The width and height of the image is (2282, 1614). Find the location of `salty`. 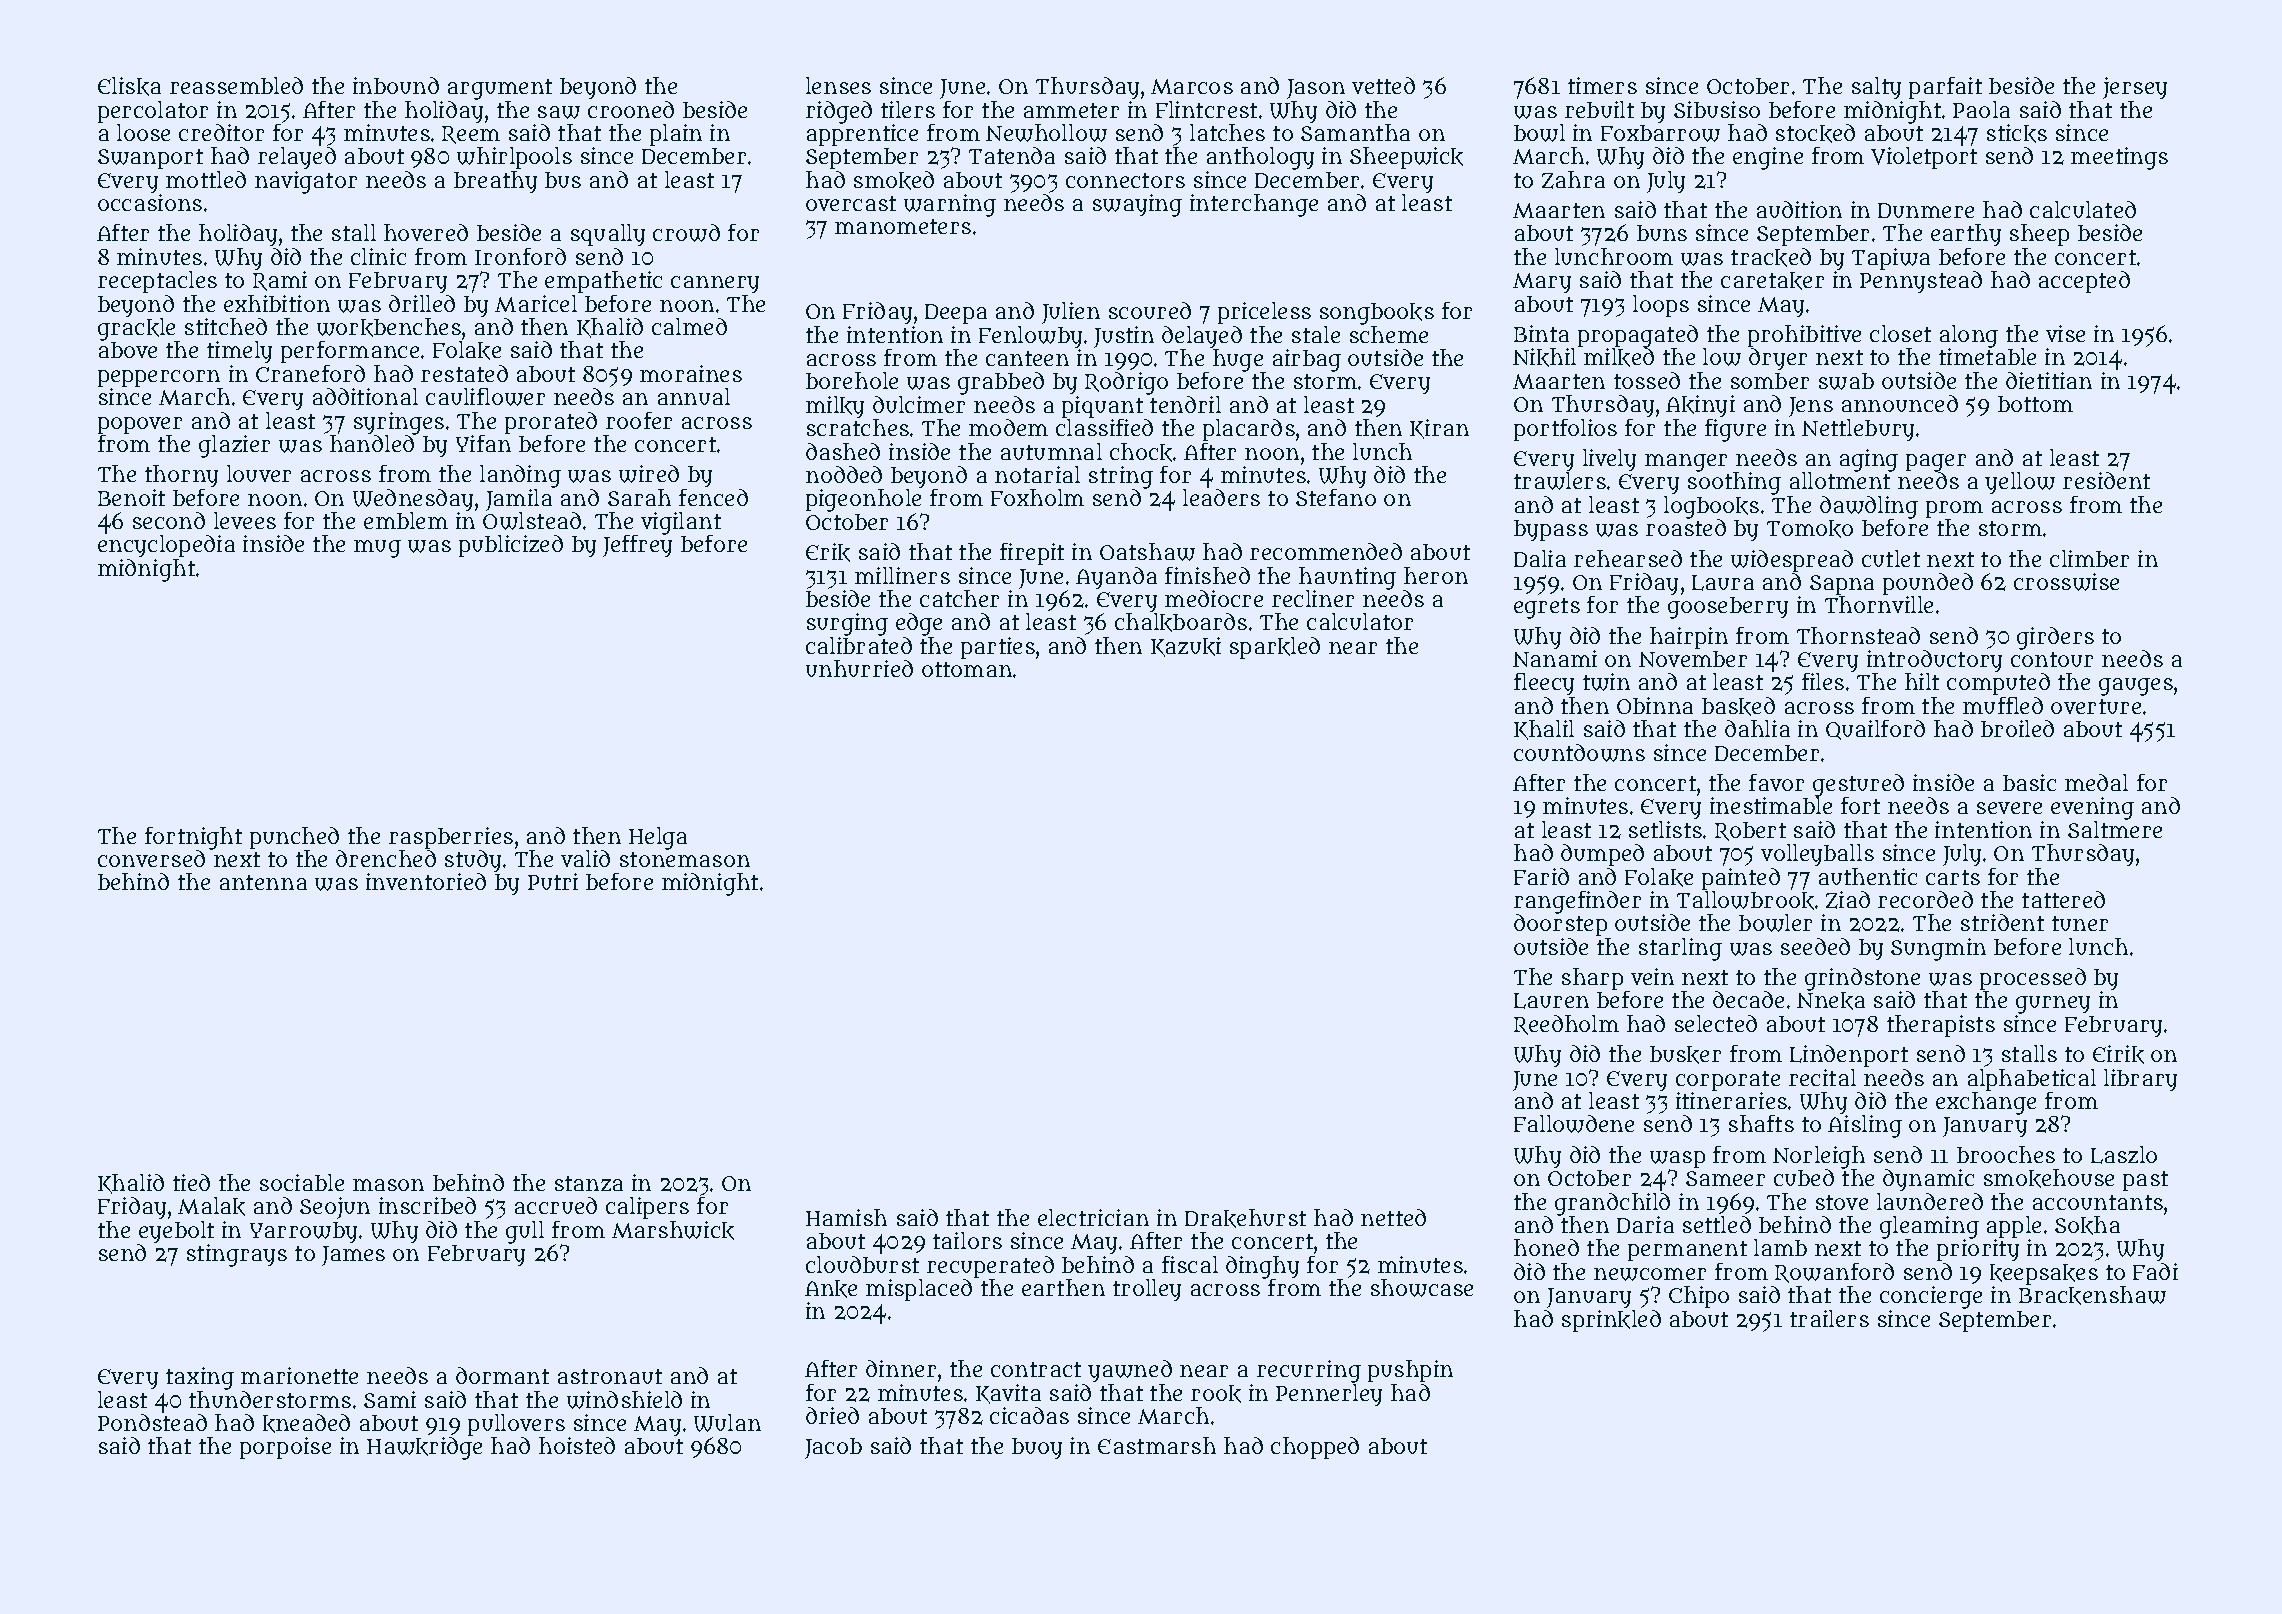

salty is located at coordinates (1876, 88).
